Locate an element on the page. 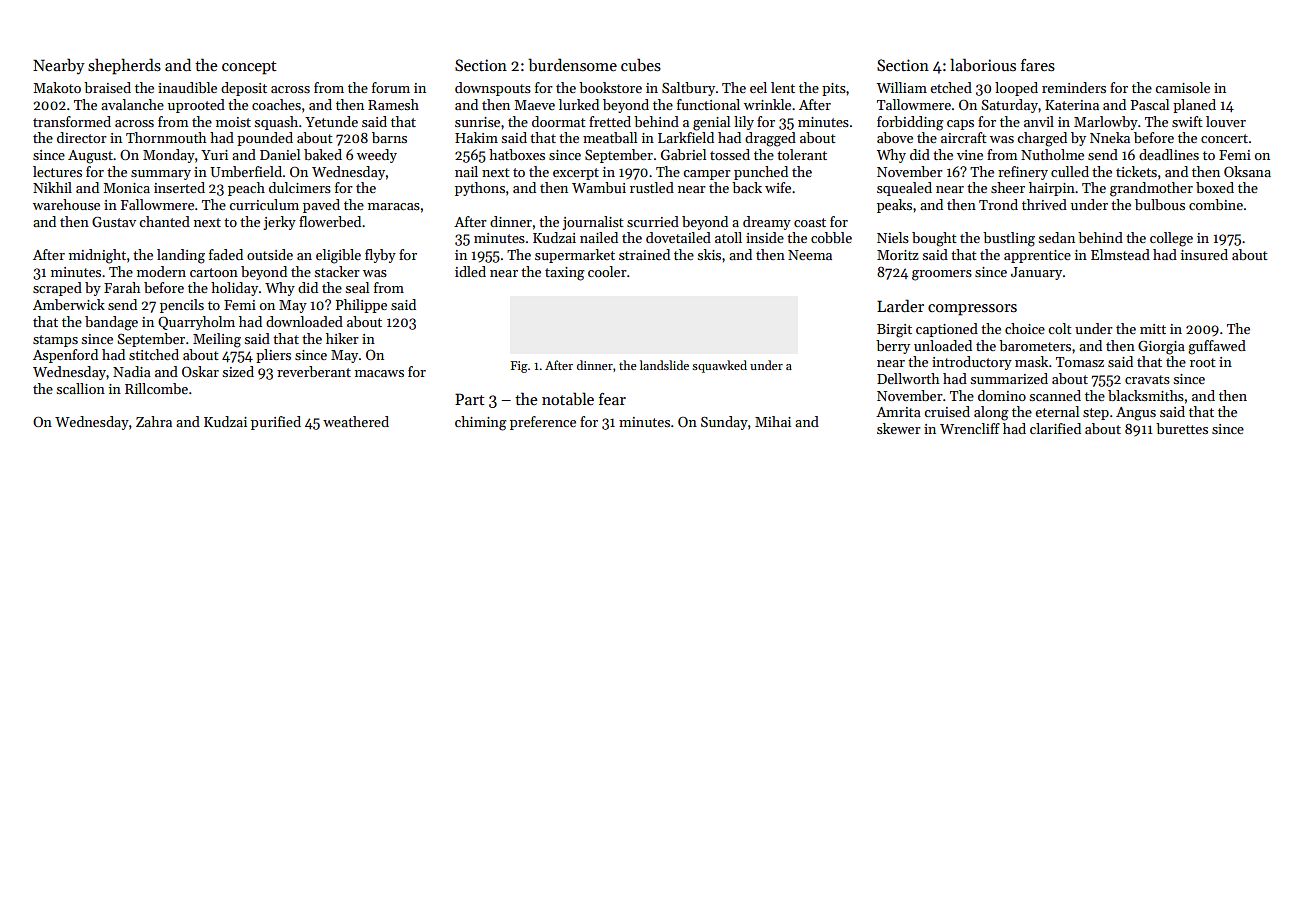 The width and height of the page is (1308, 924). Meiling is located at coordinates (217, 340).
